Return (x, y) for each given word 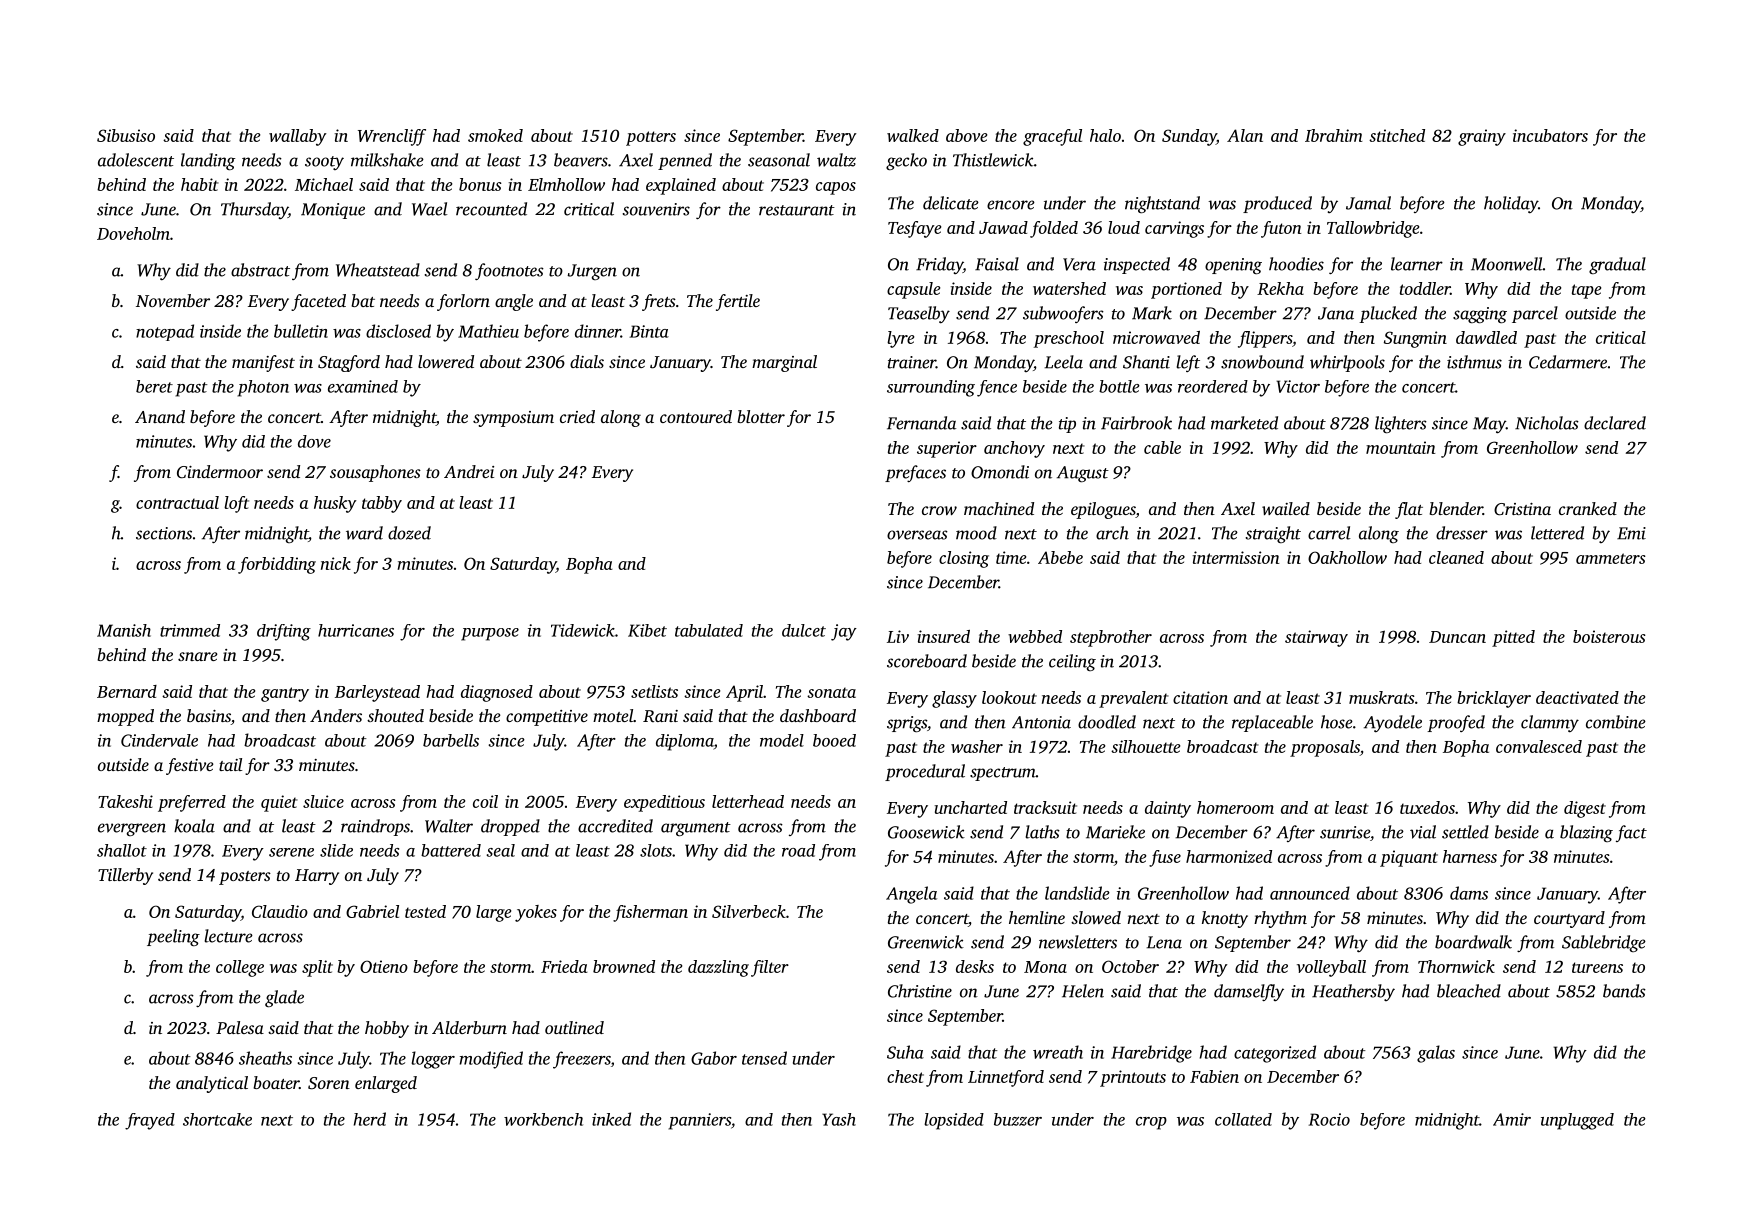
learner (1417, 264)
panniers (700, 1121)
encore (1011, 205)
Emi (1631, 533)
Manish (124, 630)
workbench (543, 1119)
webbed (1035, 636)
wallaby (298, 137)
